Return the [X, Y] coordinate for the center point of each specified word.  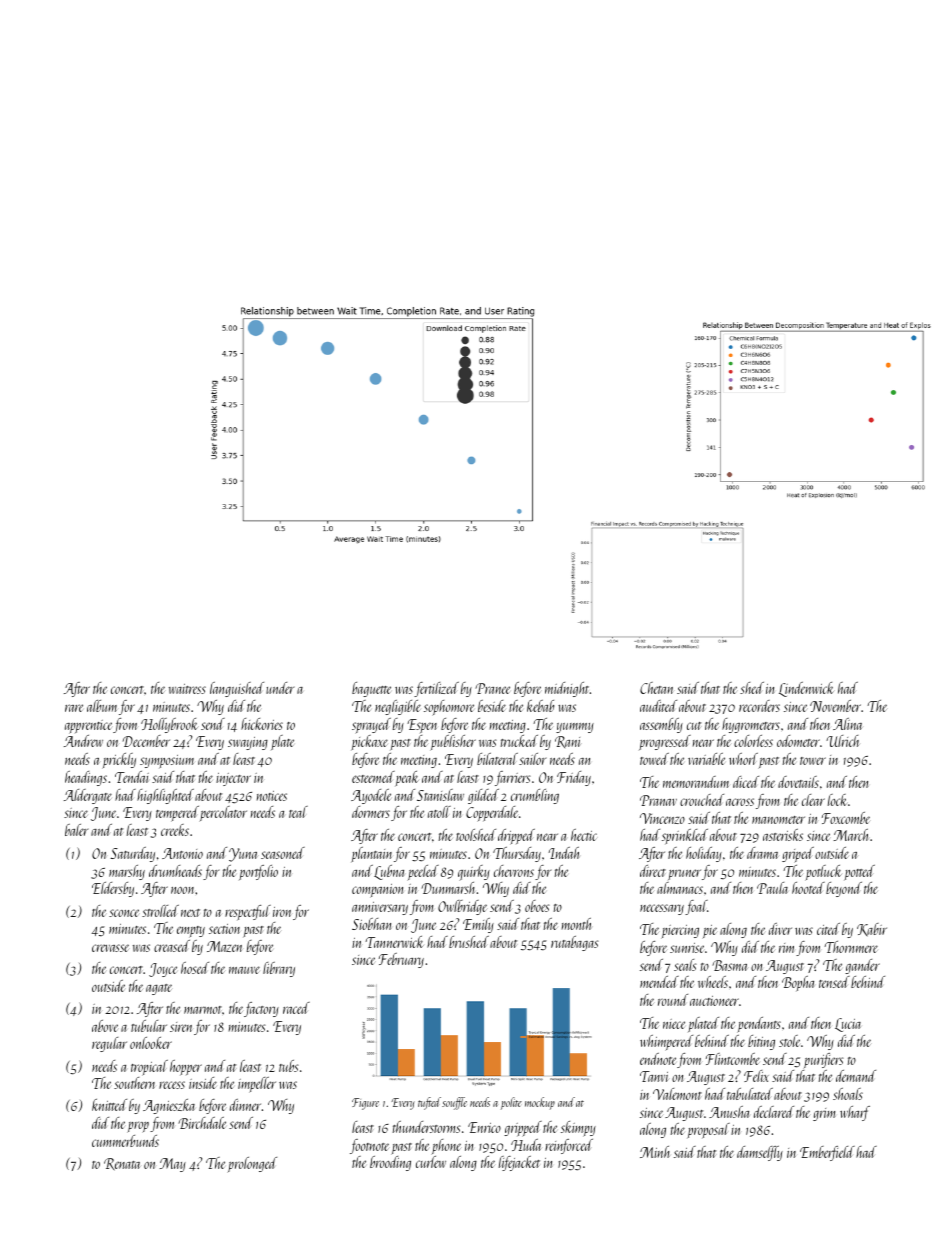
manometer [778, 820]
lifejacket [519, 1163]
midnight [567, 689]
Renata [122, 1164]
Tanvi [654, 1076]
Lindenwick [806, 689]
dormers [371, 812]
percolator [223, 814]
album [102, 706]
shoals [848, 1094]
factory [261, 1009]
